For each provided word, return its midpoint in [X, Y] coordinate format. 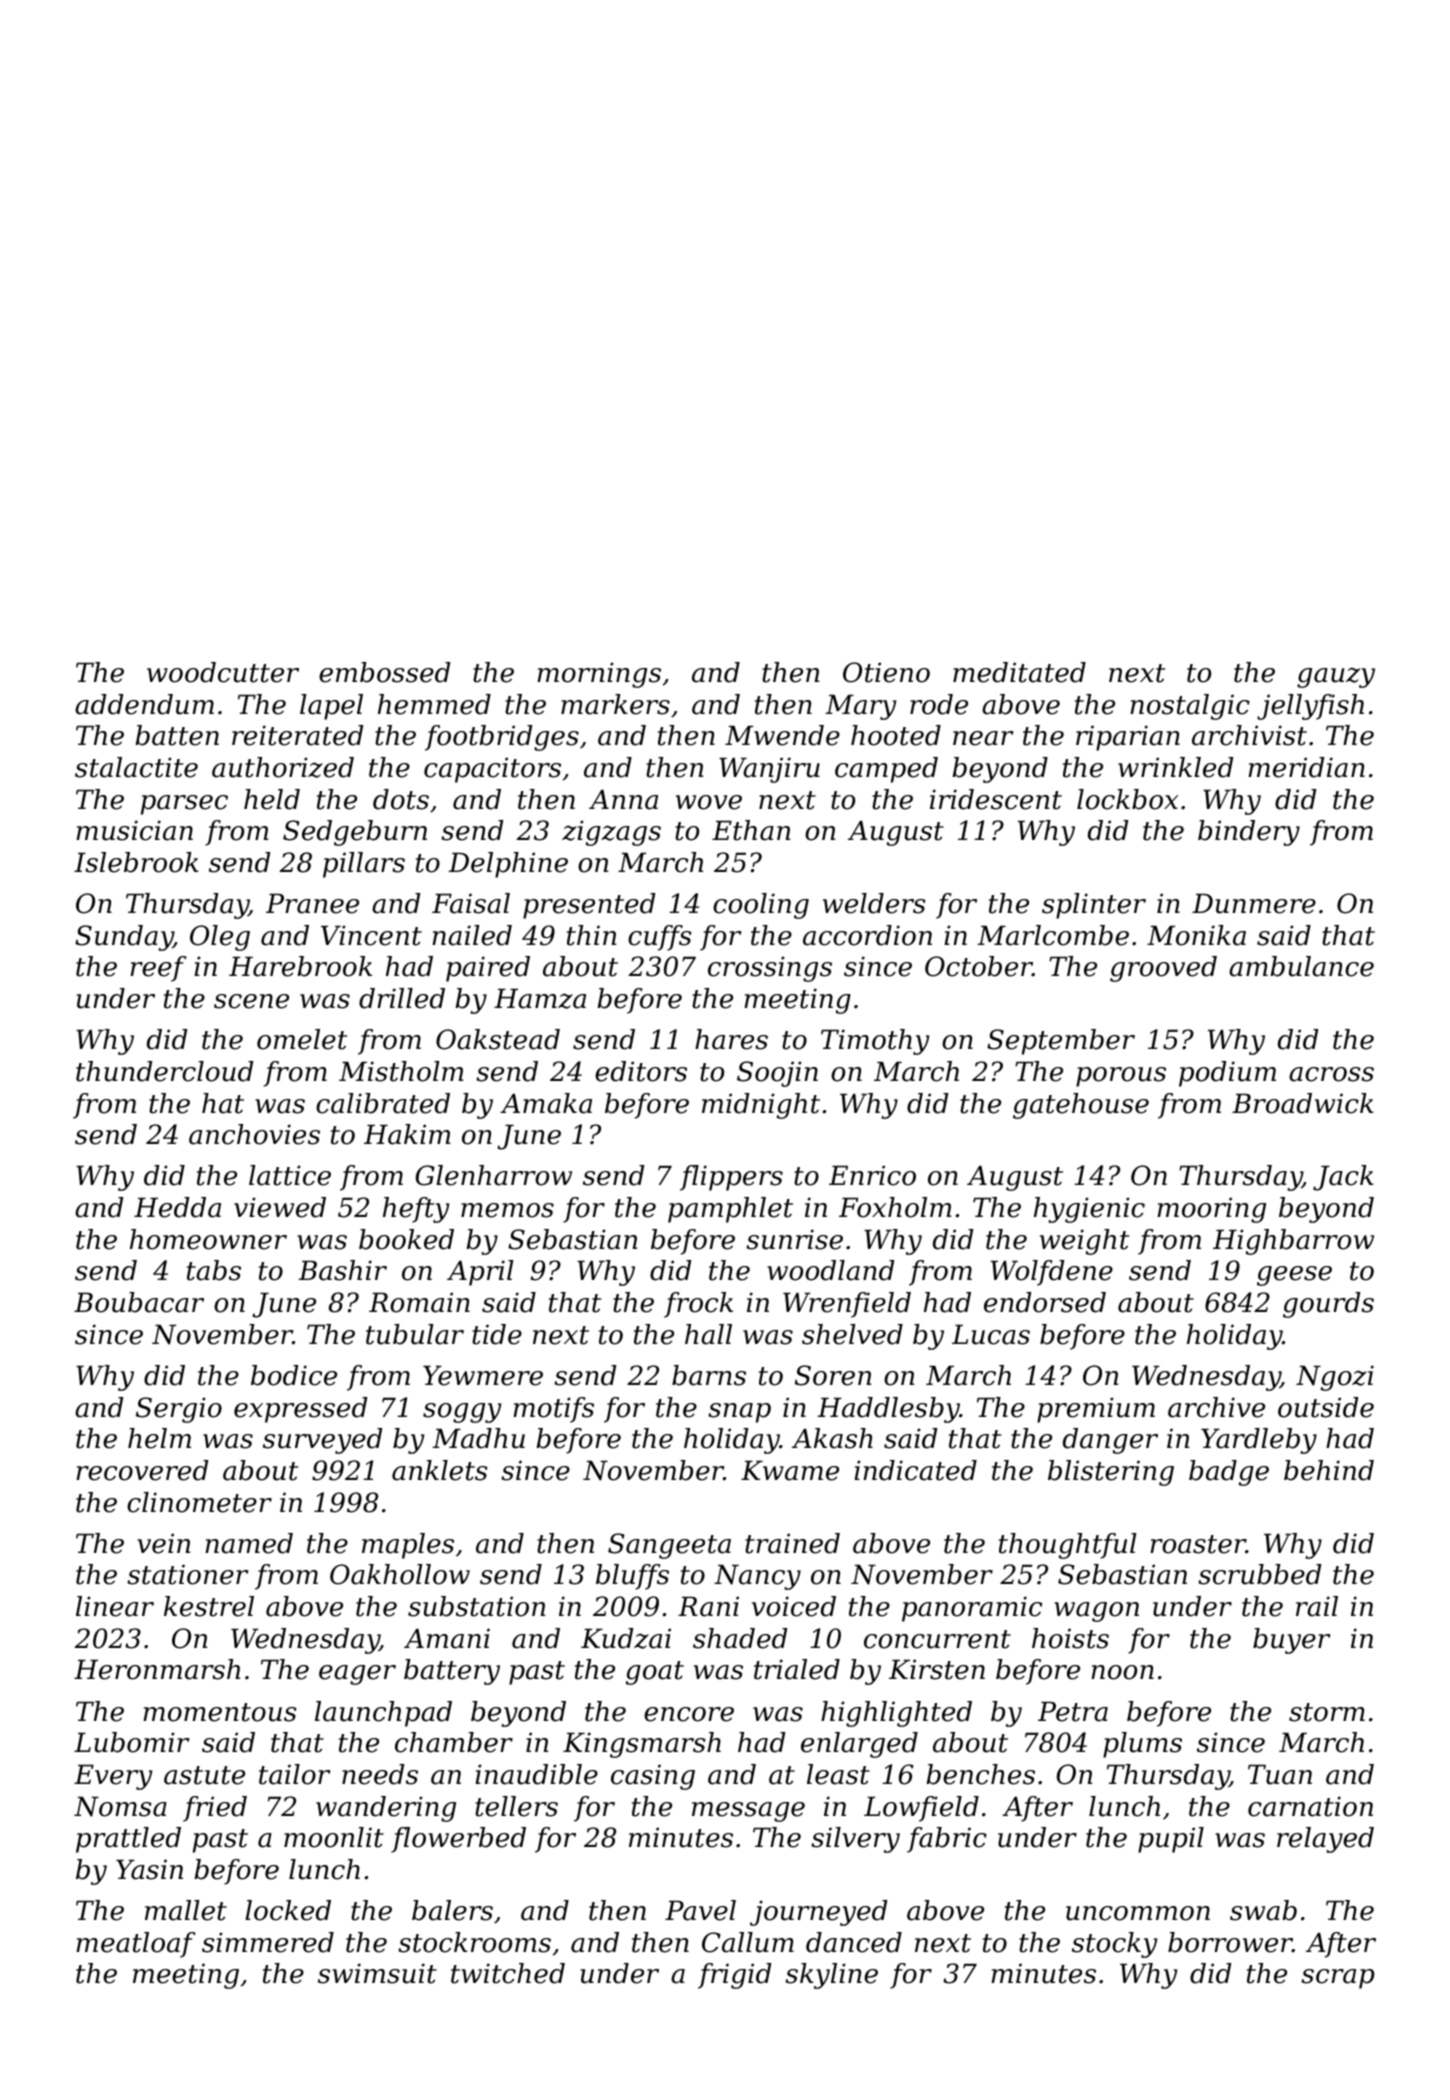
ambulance [1301, 966]
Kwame [790, 1471]
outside [1326, 1407]
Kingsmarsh [642, 1745]
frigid [734, 1976]
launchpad [383, 1714]
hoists [1070, 1638]
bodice [294, 1375]
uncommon [1138, 1913]
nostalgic [1190, 707]
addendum [144, 704]
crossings [770, 969]
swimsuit [377, 1973]
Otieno [886, 672]
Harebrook [300, 966]
